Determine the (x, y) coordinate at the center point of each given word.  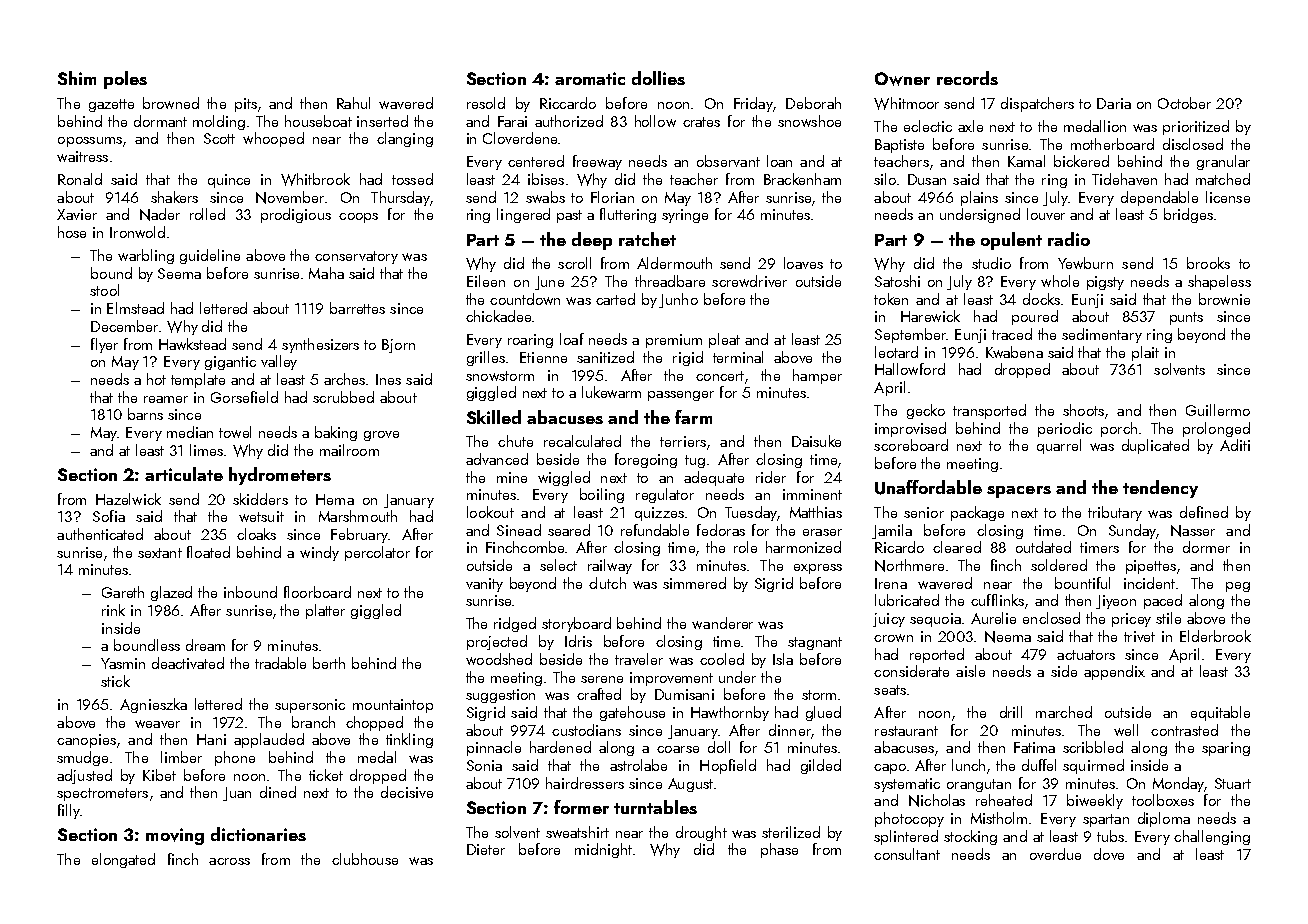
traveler (639, 659)
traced (1012, 334)
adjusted (84, 776)
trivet (1139, 636)
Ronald (80, 179)
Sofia (109, 516)
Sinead (519, 530)
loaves (803, 263)
